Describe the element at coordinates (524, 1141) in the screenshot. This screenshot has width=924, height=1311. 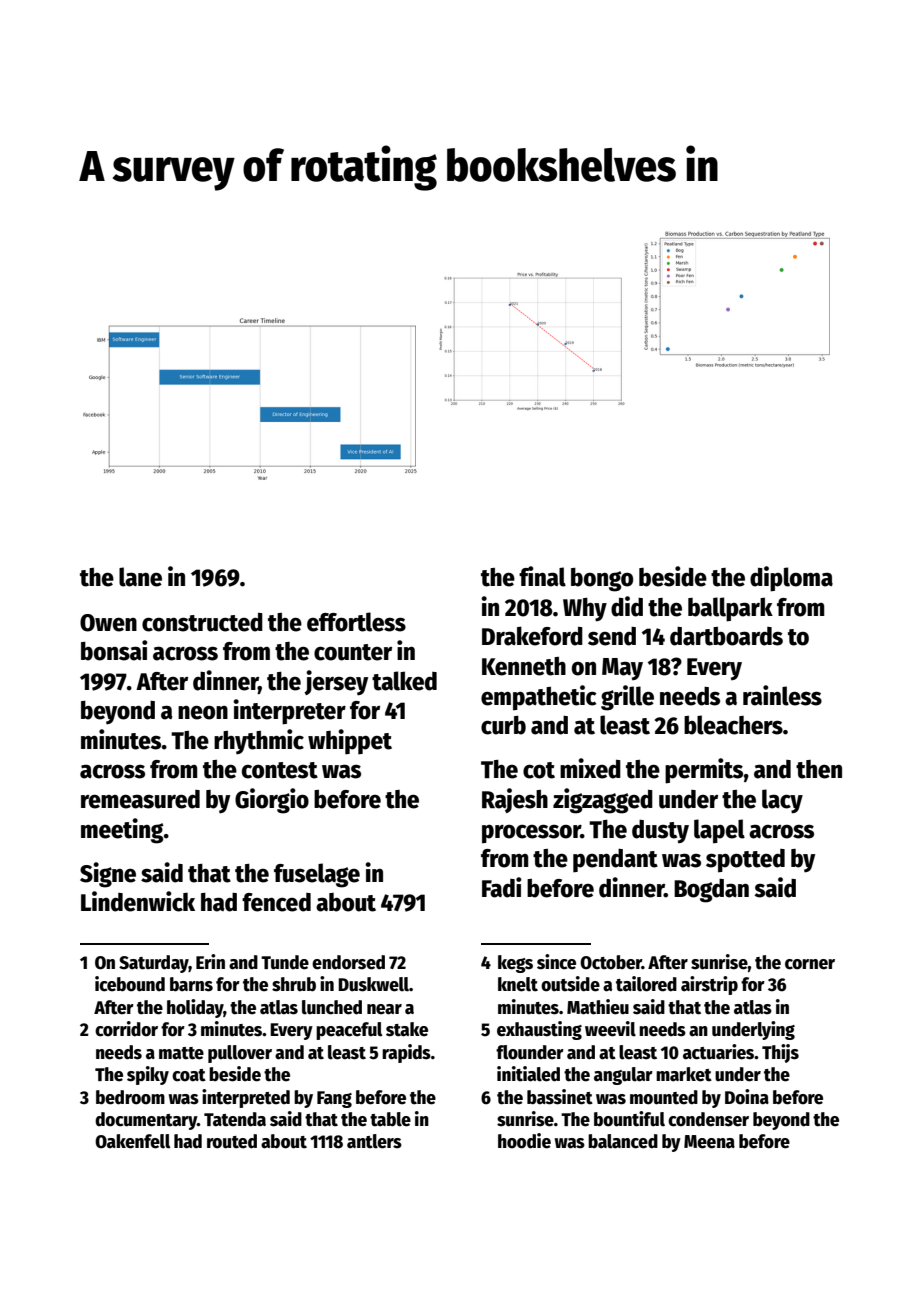
I see `hoodie` at that location.
